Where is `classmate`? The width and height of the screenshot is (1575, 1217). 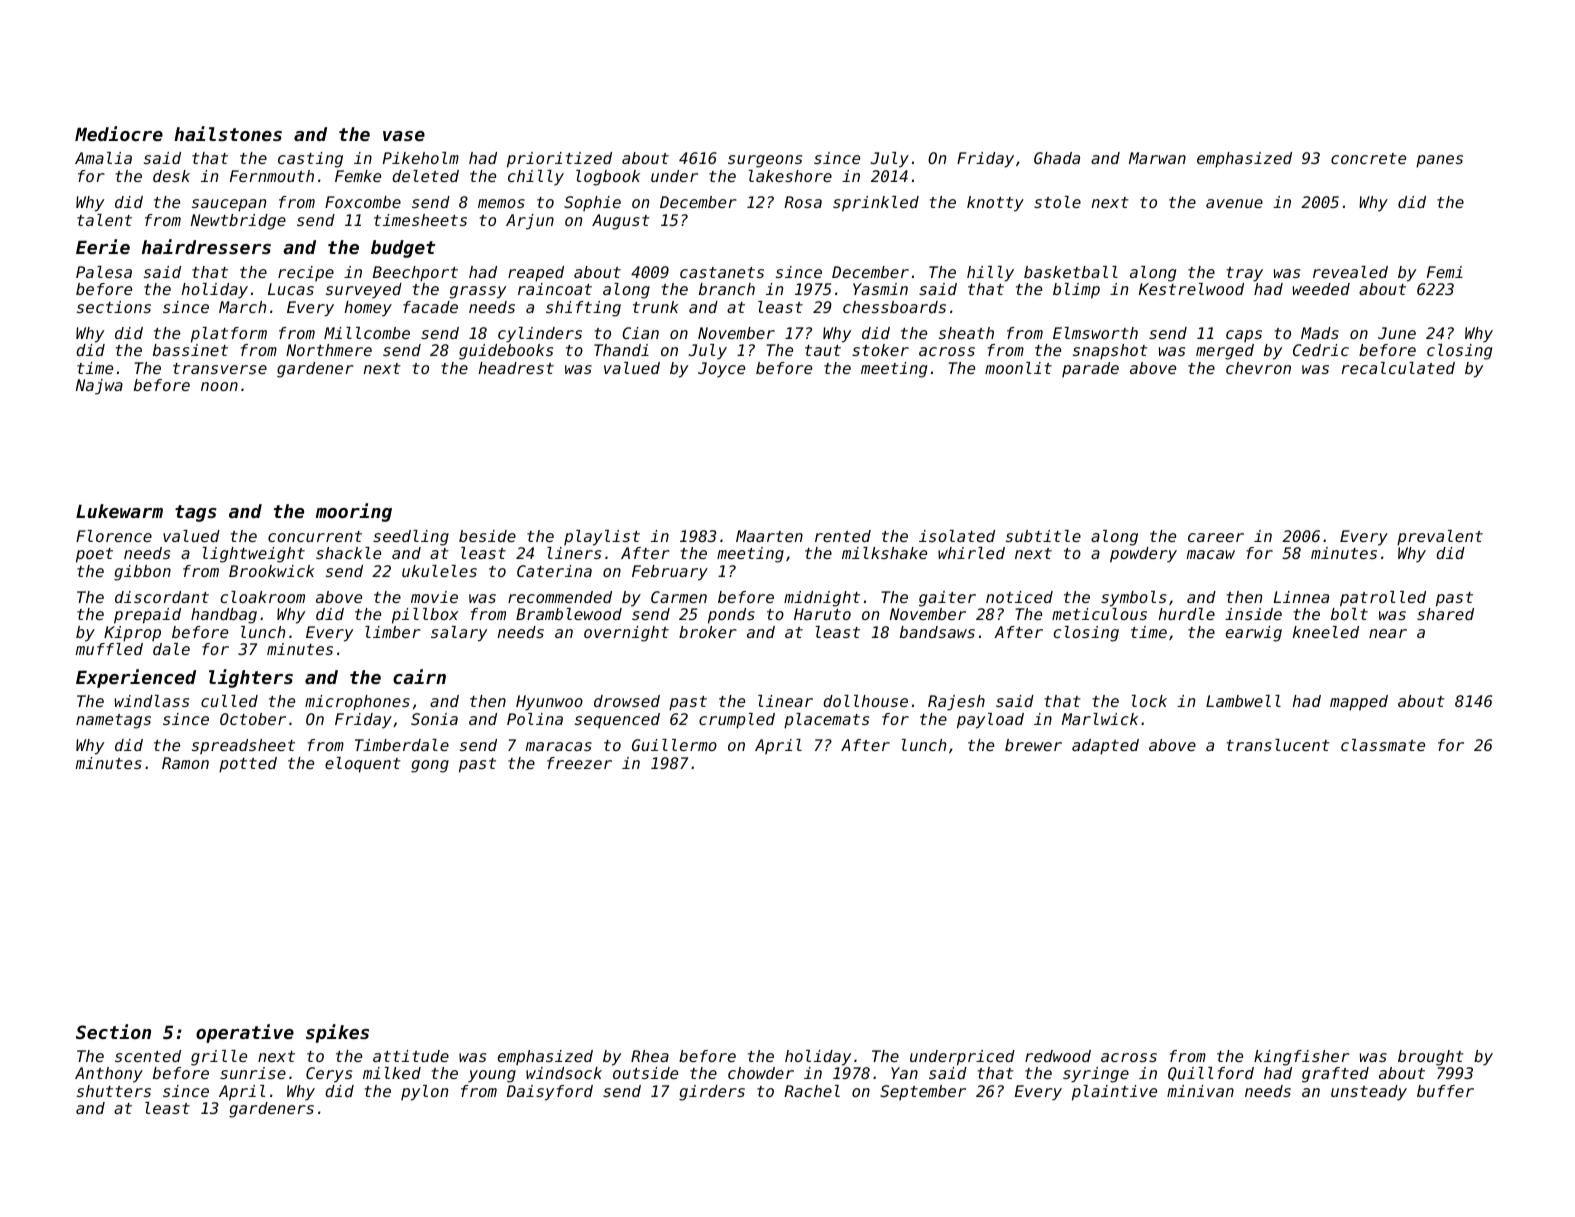 classmate is located at coordinates (1383, 745).
